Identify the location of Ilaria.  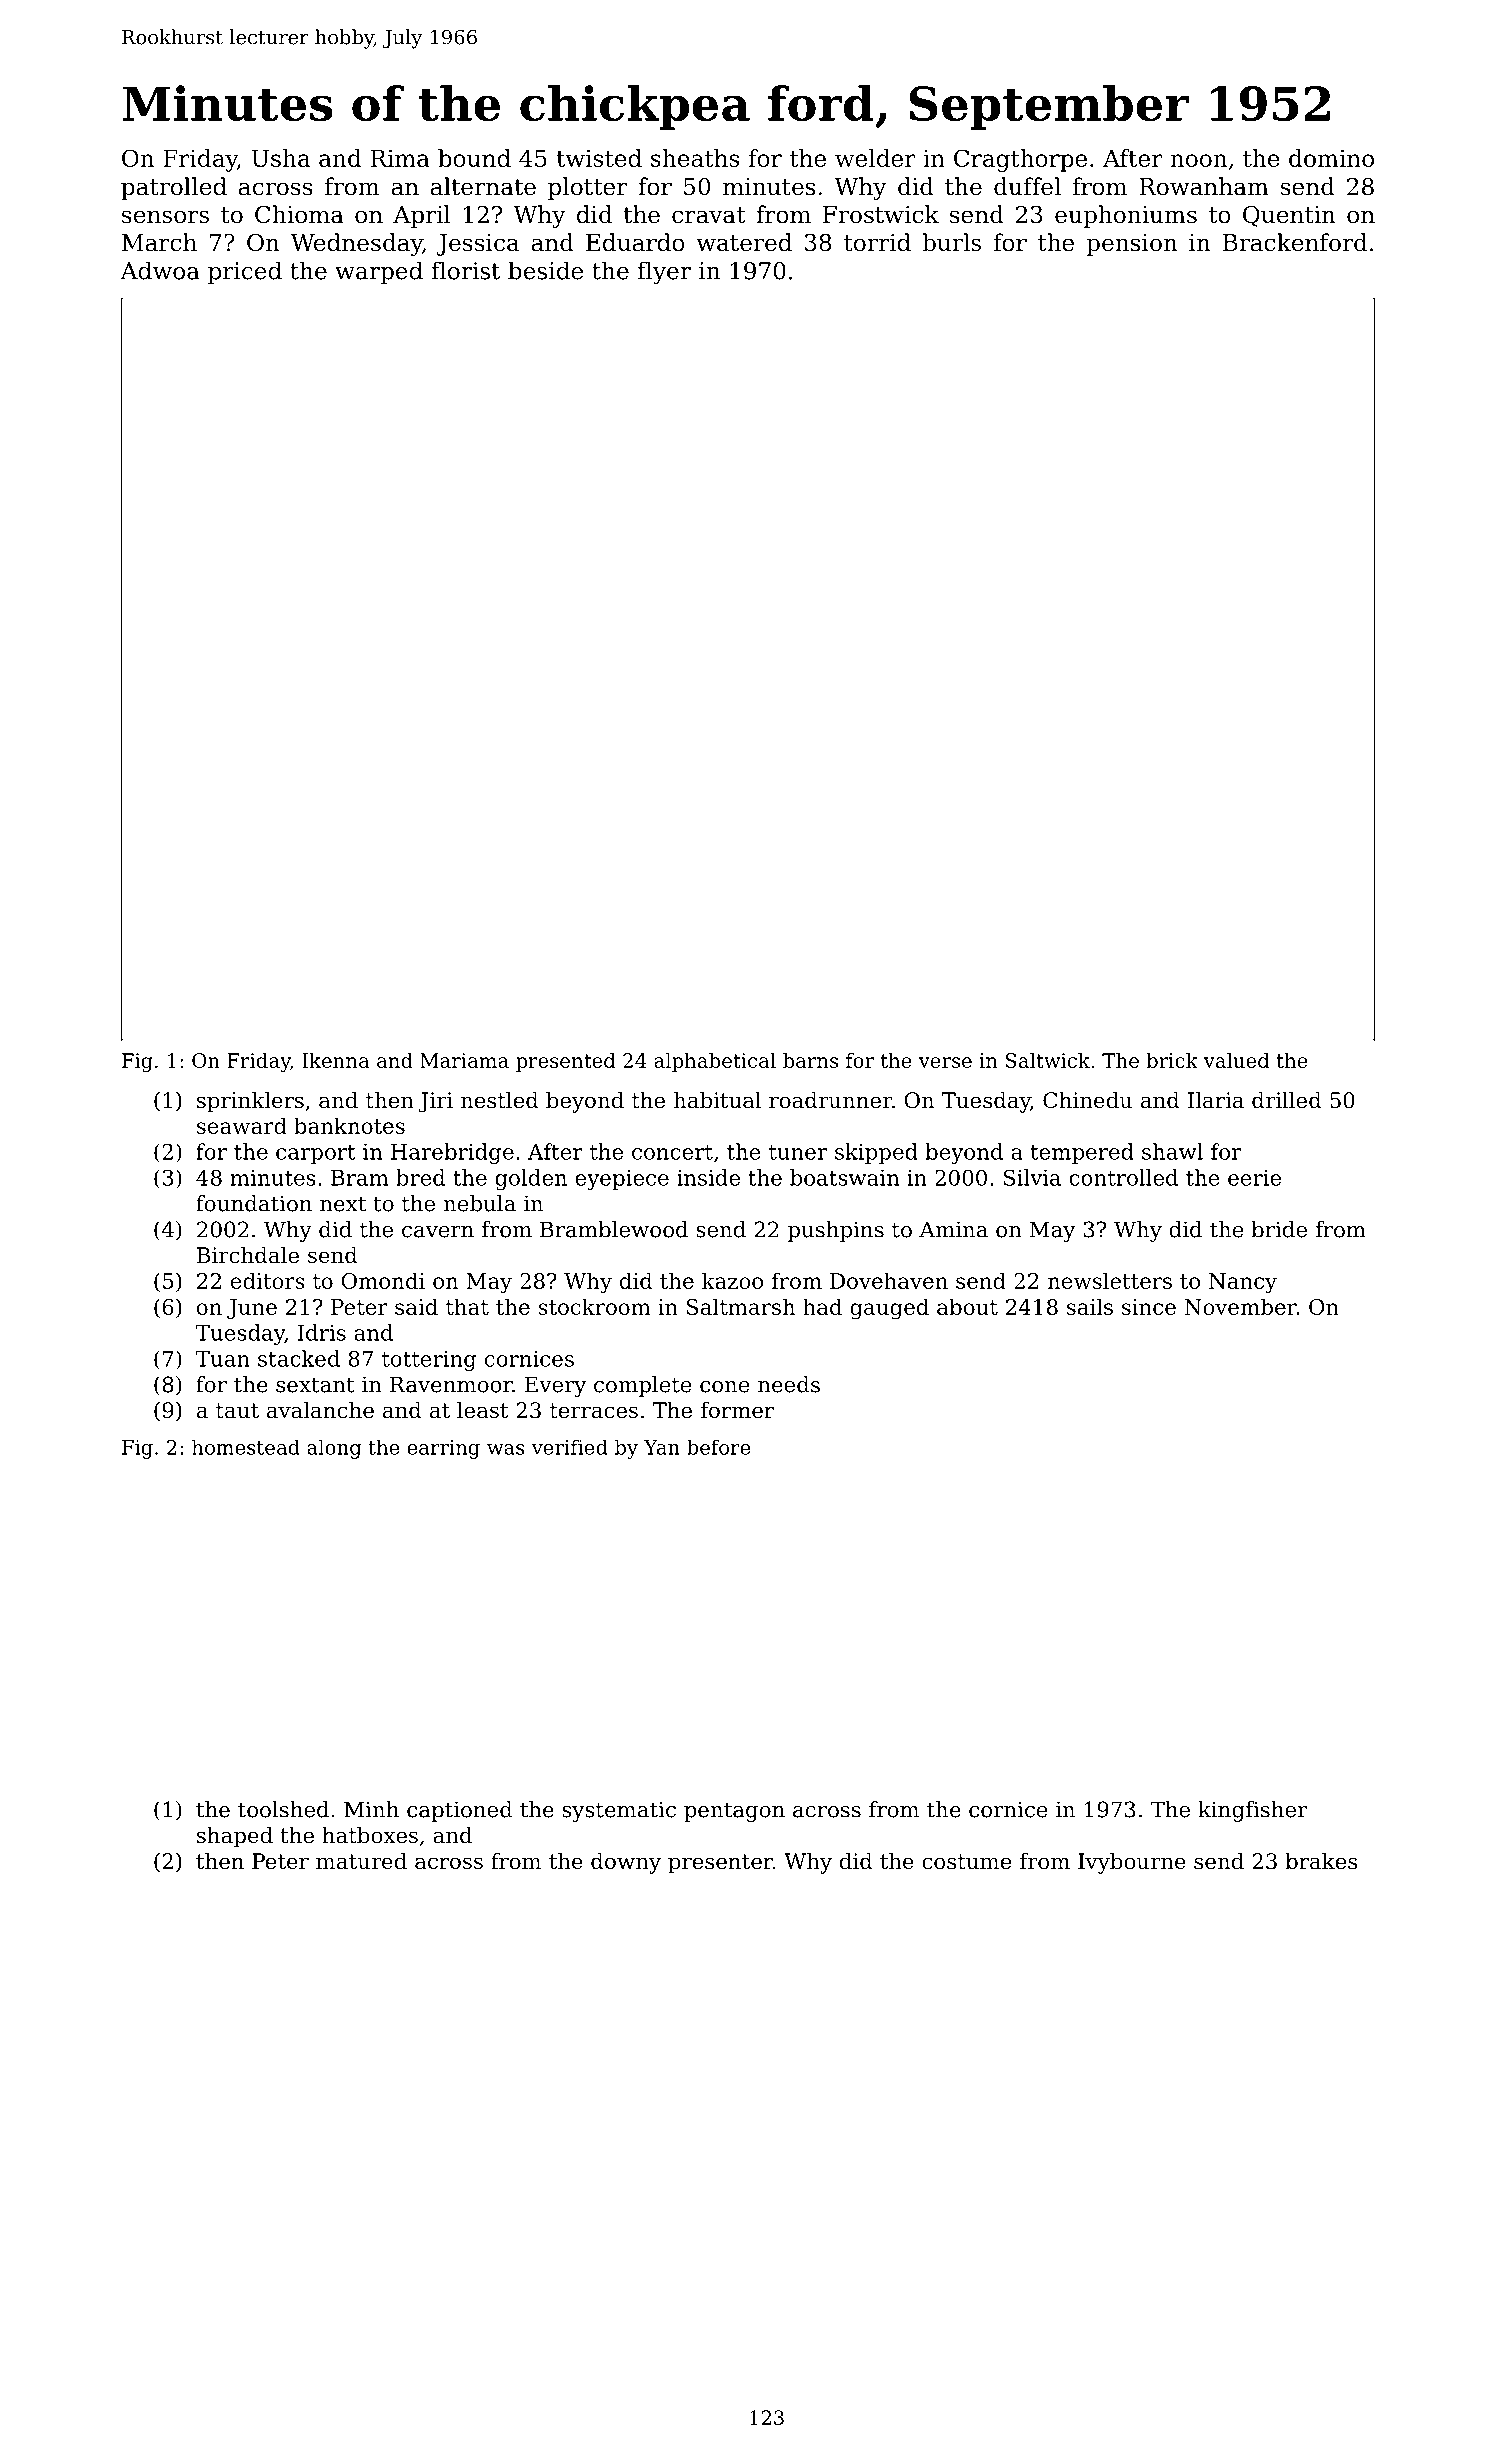
(1216, 1100).
